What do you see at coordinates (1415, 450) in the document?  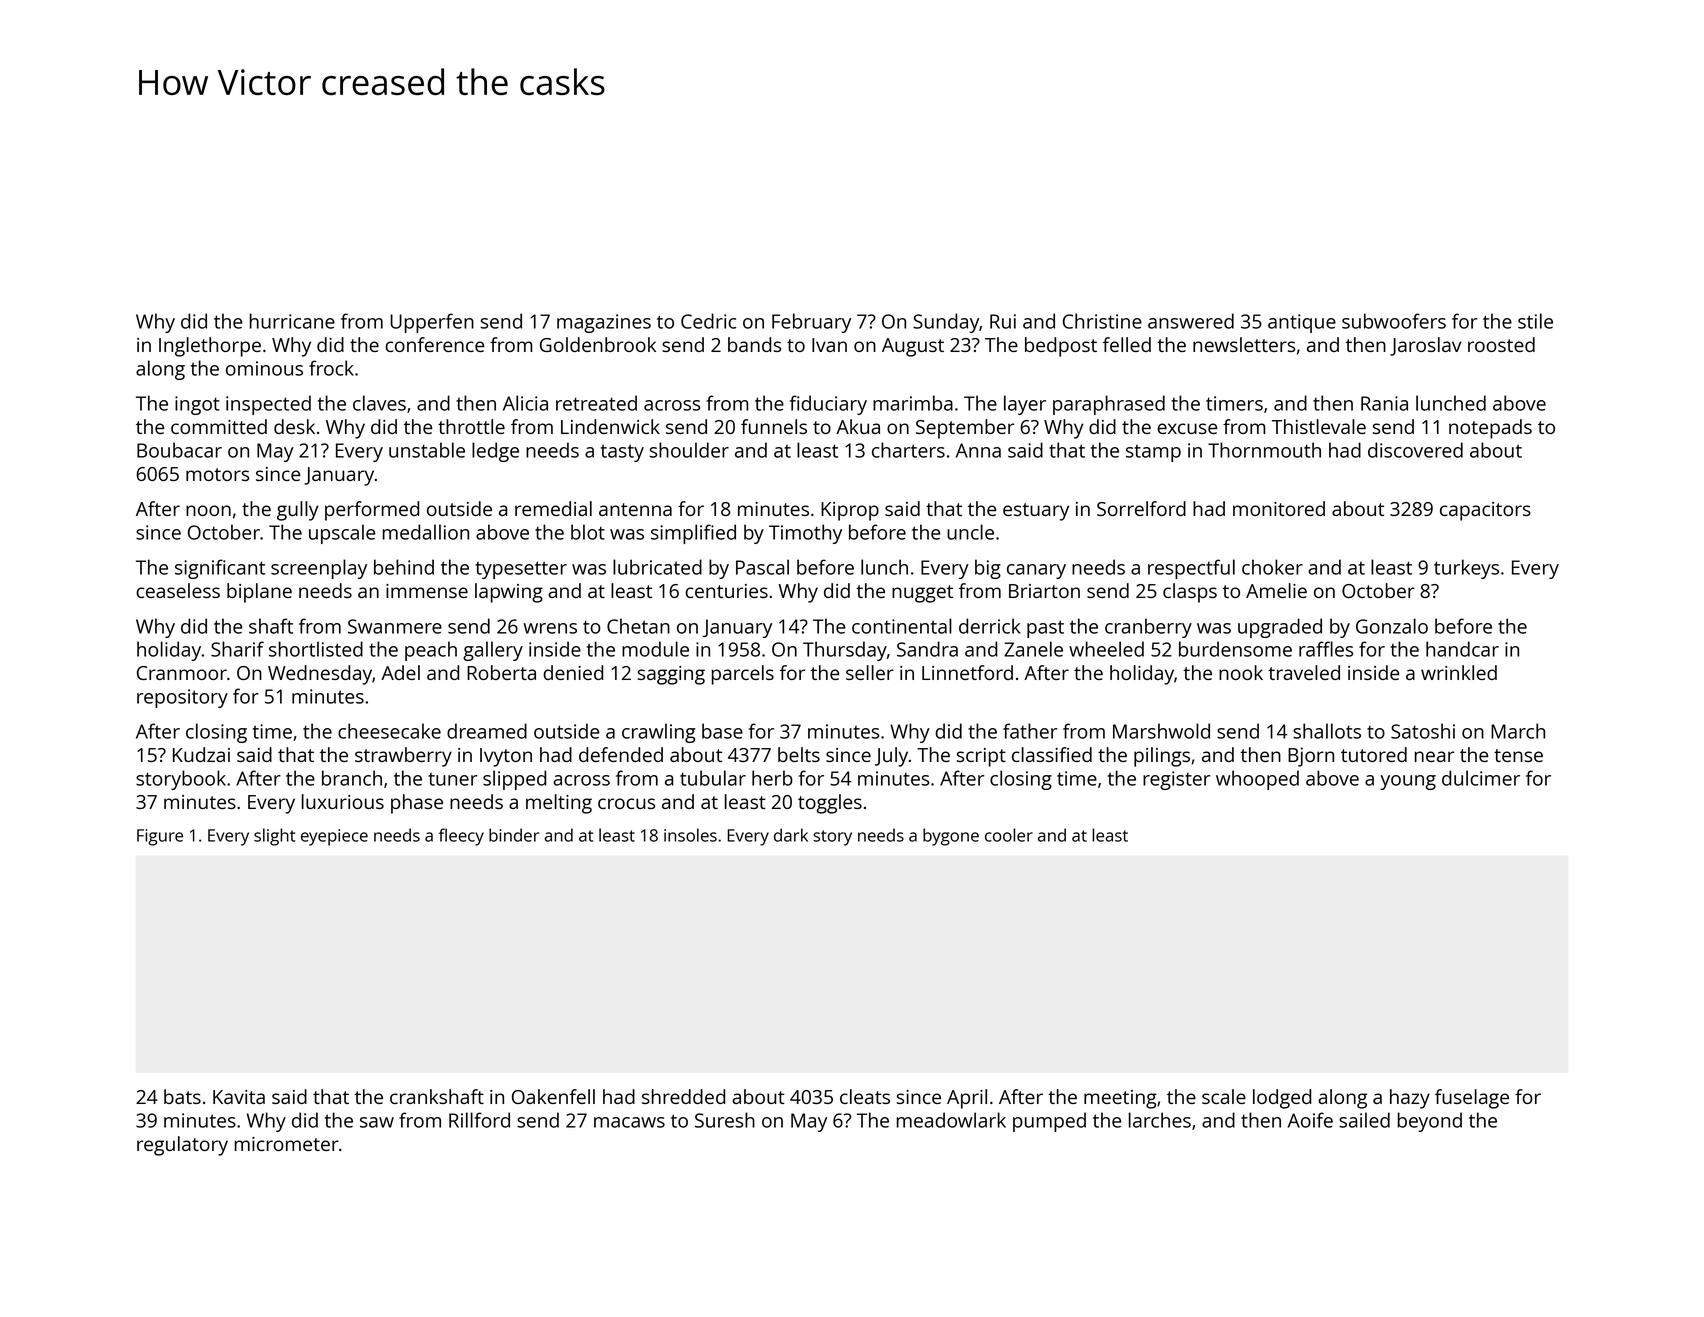 I see `discovered` at bounding box center [1415, 450].
